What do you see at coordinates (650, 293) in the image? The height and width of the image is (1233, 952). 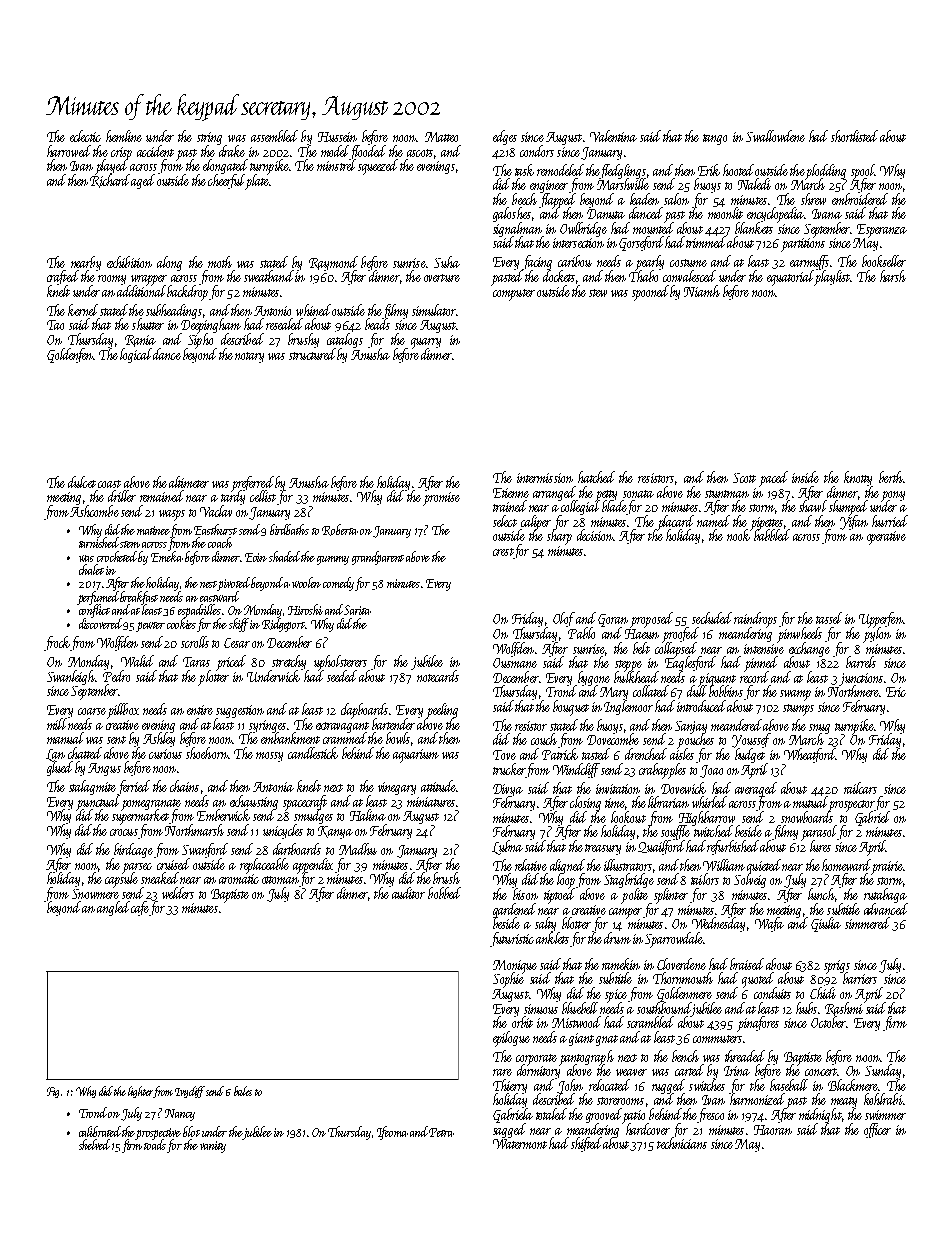 I see `spooned` at bounding box center [650, 293].
